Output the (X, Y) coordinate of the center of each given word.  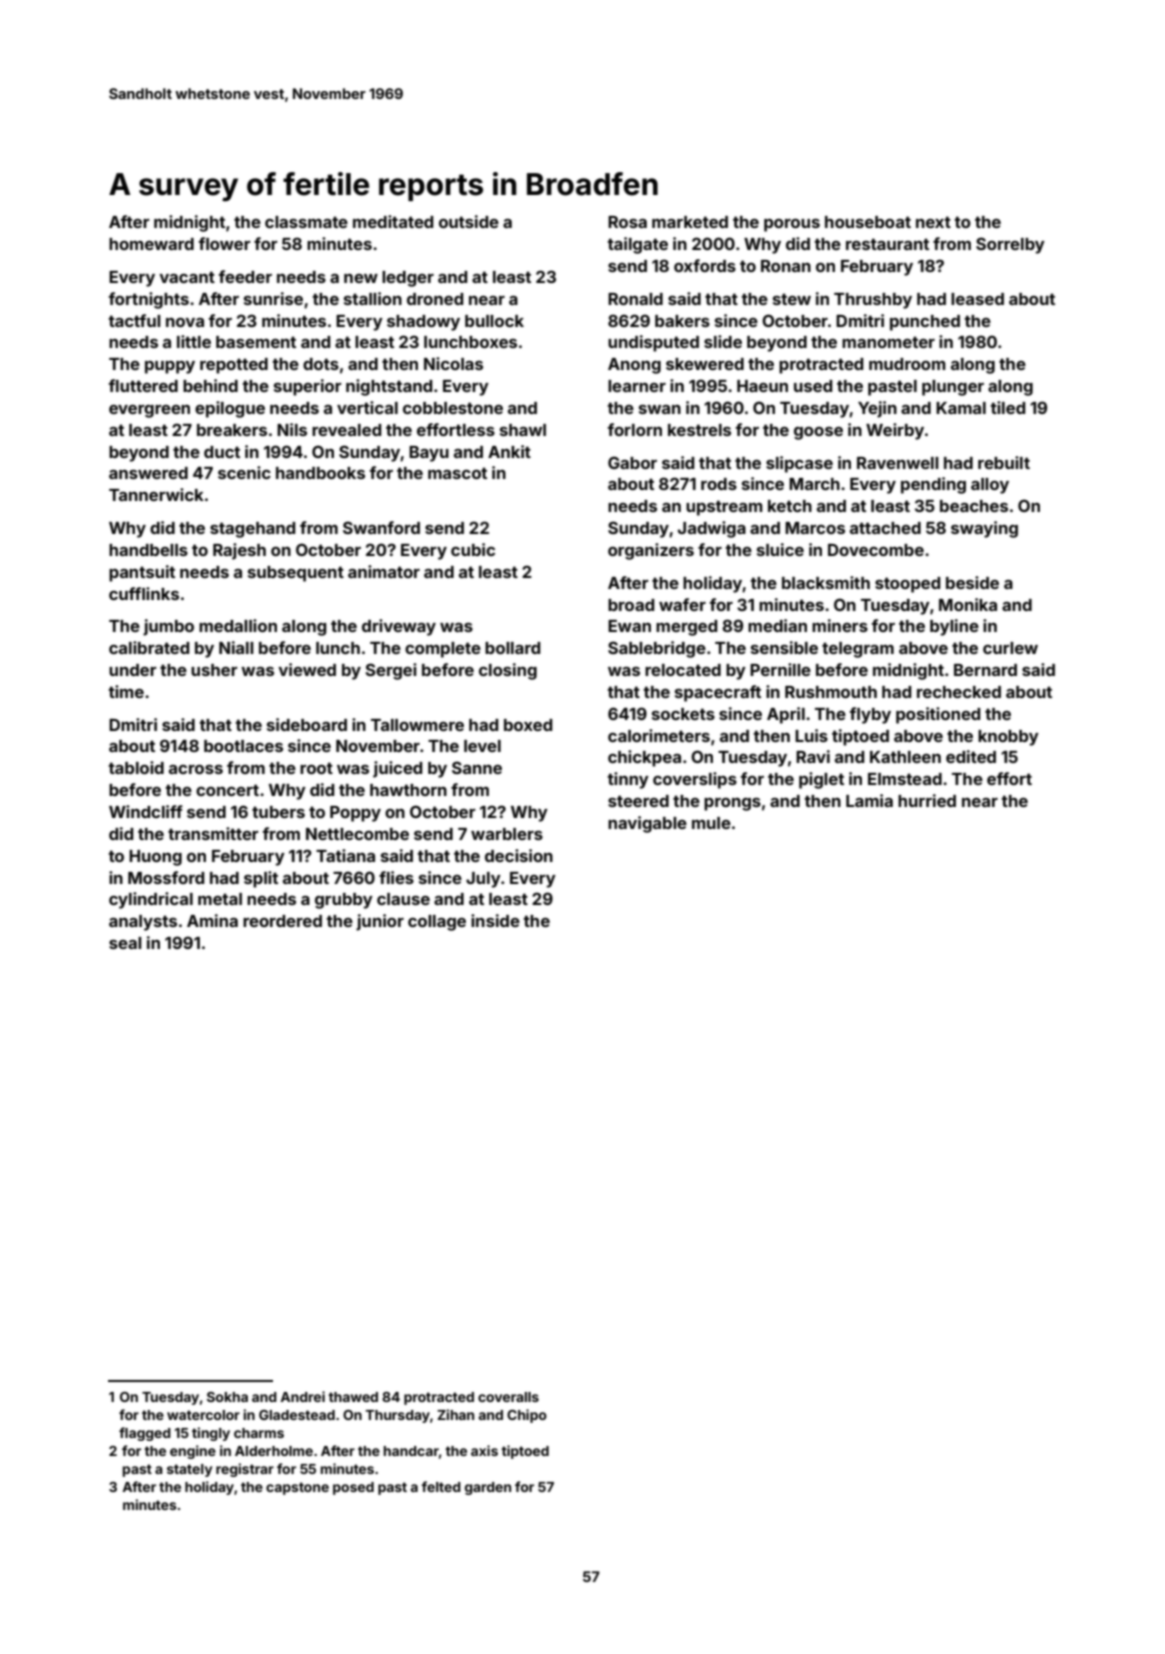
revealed (346, 430)
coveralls (508, 1397)
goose (818, 433)
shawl (523, 430)
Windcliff (146, 811)
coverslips (695, 780)
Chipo (527, 1416)
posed (353, 1488)
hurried (927, 800)
